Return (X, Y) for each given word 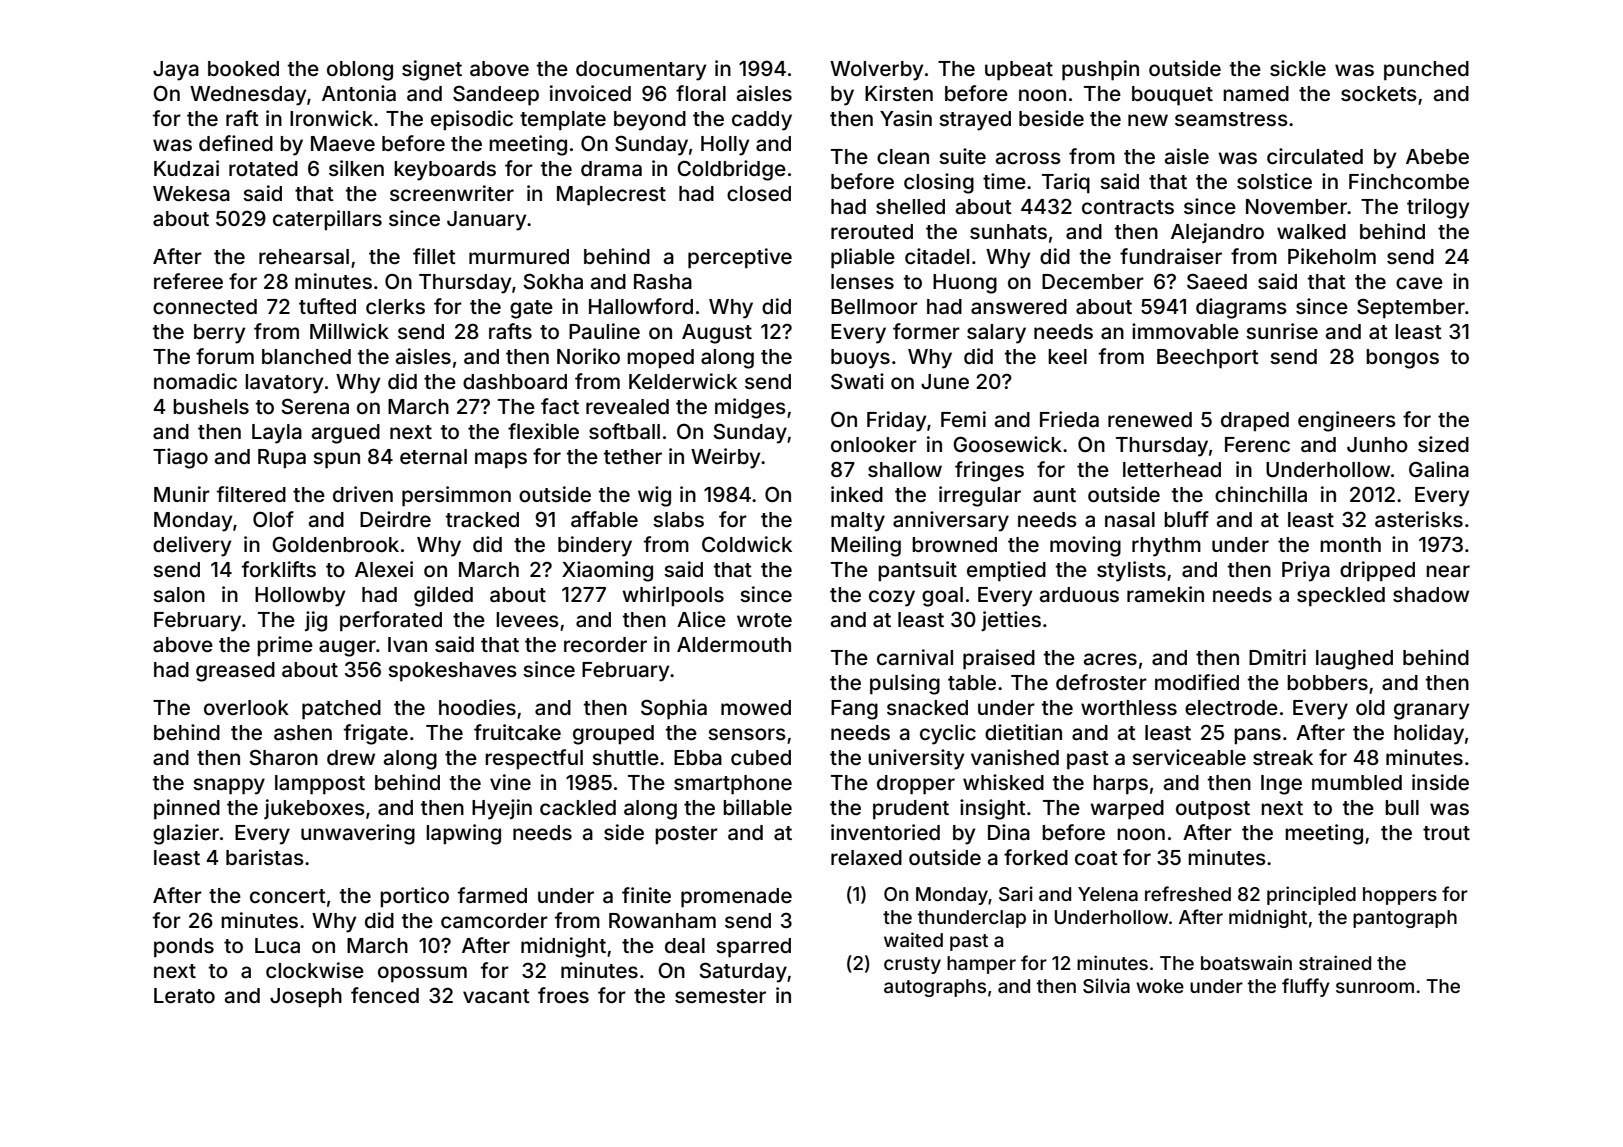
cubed (761, 757)
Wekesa (191, 193)
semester (720, 996)
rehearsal (304, 256)
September (1411, 308)
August (717, 334)
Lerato (184, 995)
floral (701, 93)
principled (1311, 895)
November (1296, 206)
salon (179, 594)
